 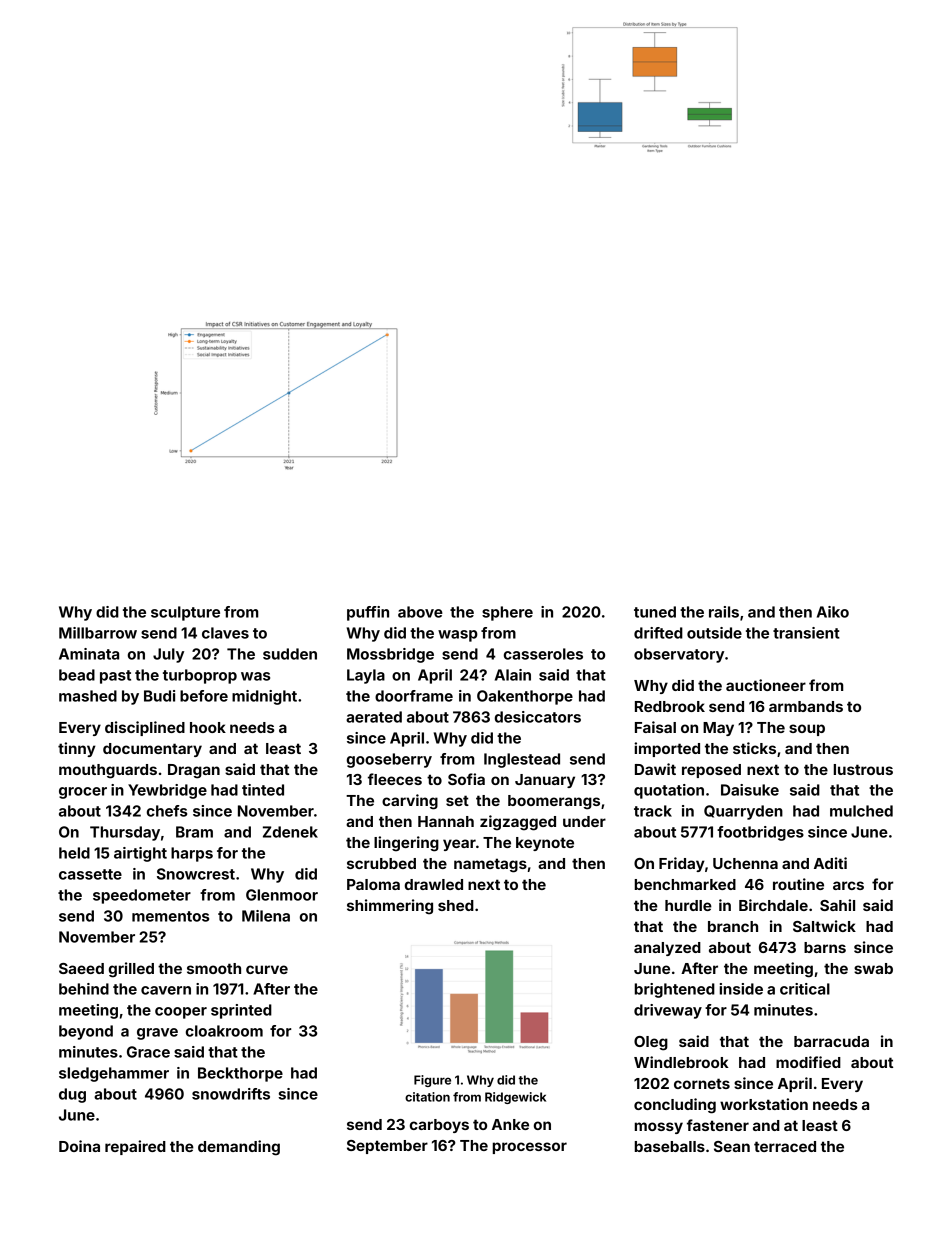 I want to click on demanding, so click(x=239, y=1148).
